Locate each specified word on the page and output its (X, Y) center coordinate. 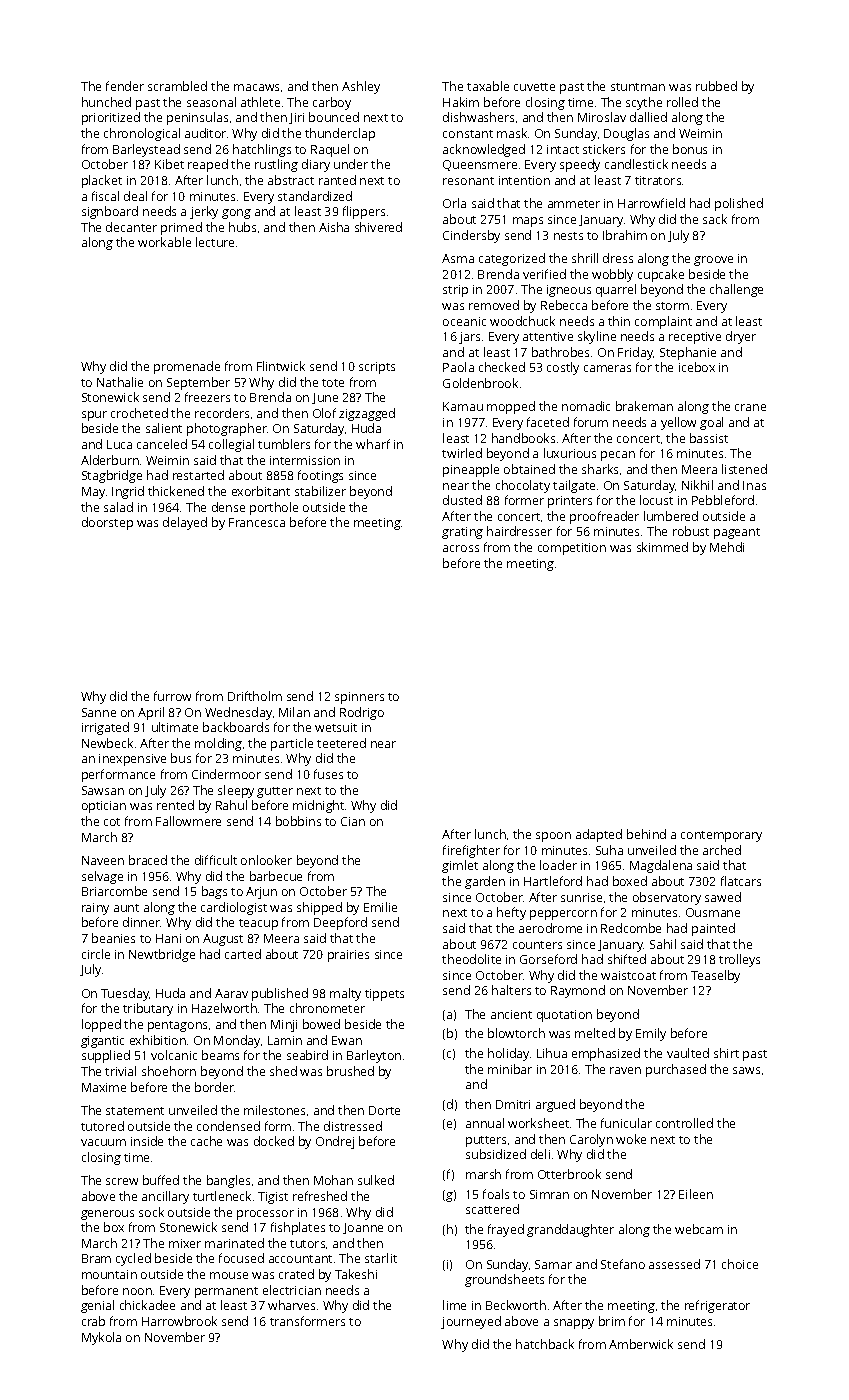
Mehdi (727, 547)
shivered (378, 227)
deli (540, 1154)
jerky (204, 212)
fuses (328, 774)
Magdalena (661, 866)
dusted (462, 500)
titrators (658, 180)
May (93, 493)
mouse (229, 1275)
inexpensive (132, 760)
